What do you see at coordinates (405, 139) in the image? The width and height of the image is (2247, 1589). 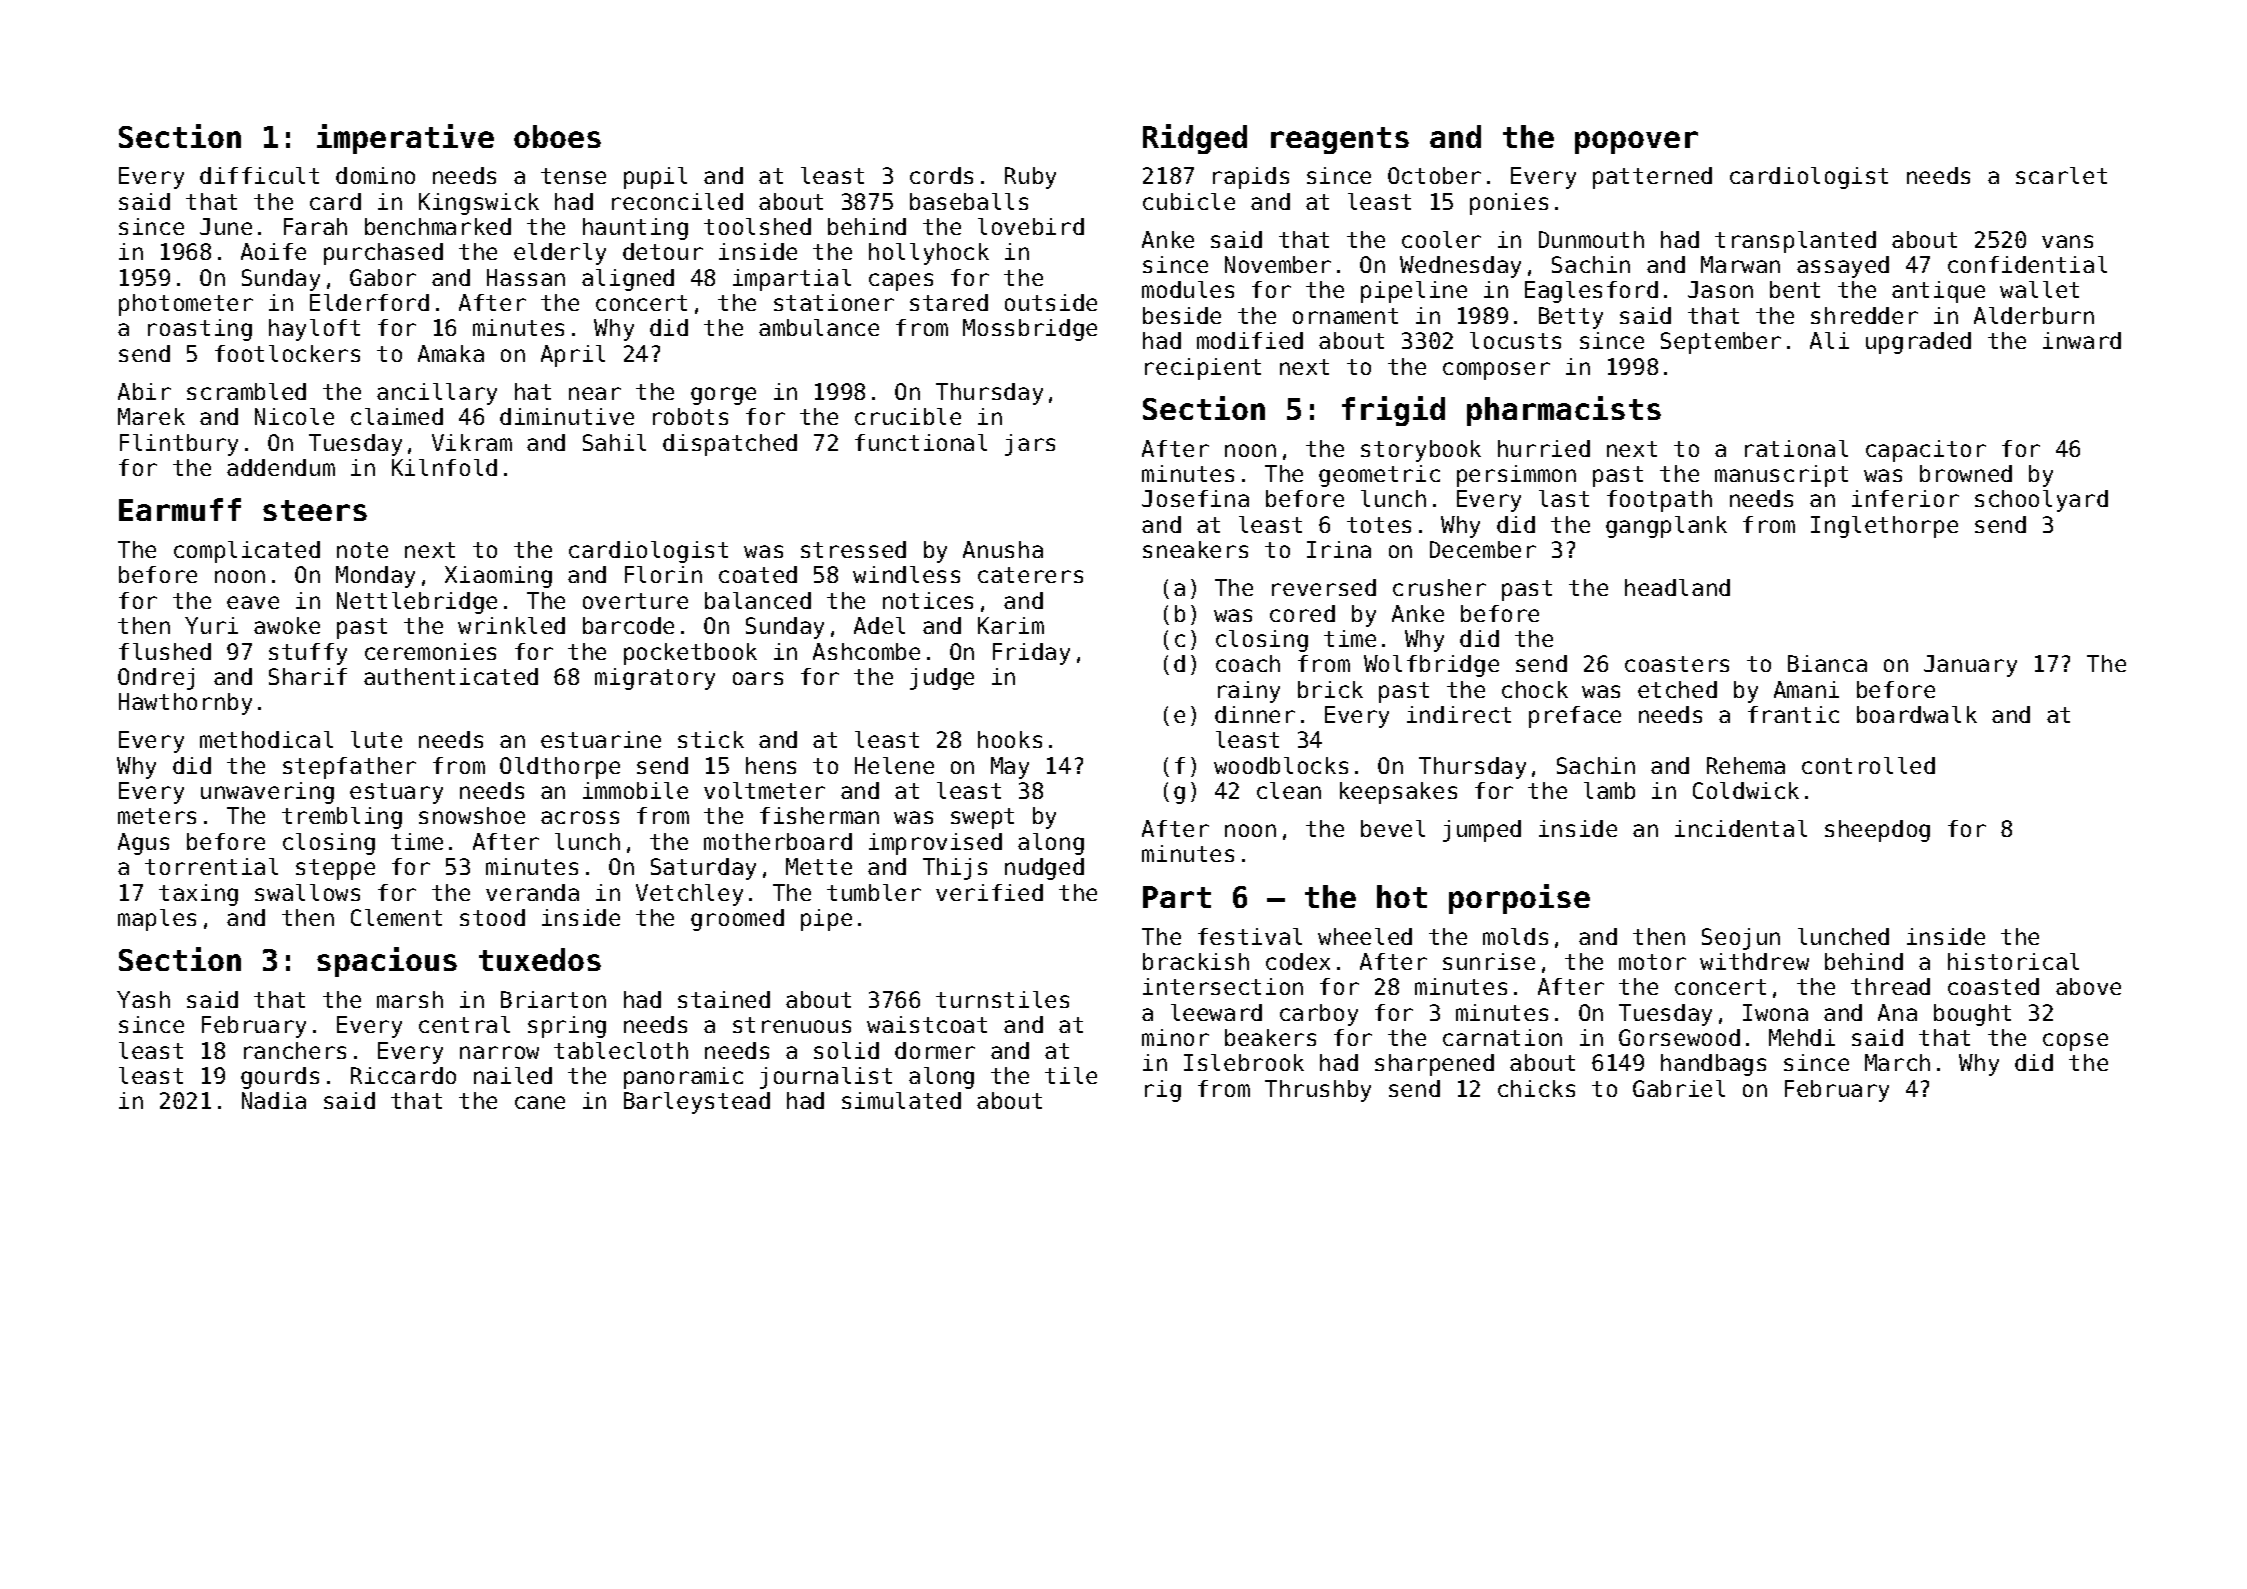 I see `imperative` at bounding box center [405, 139].
